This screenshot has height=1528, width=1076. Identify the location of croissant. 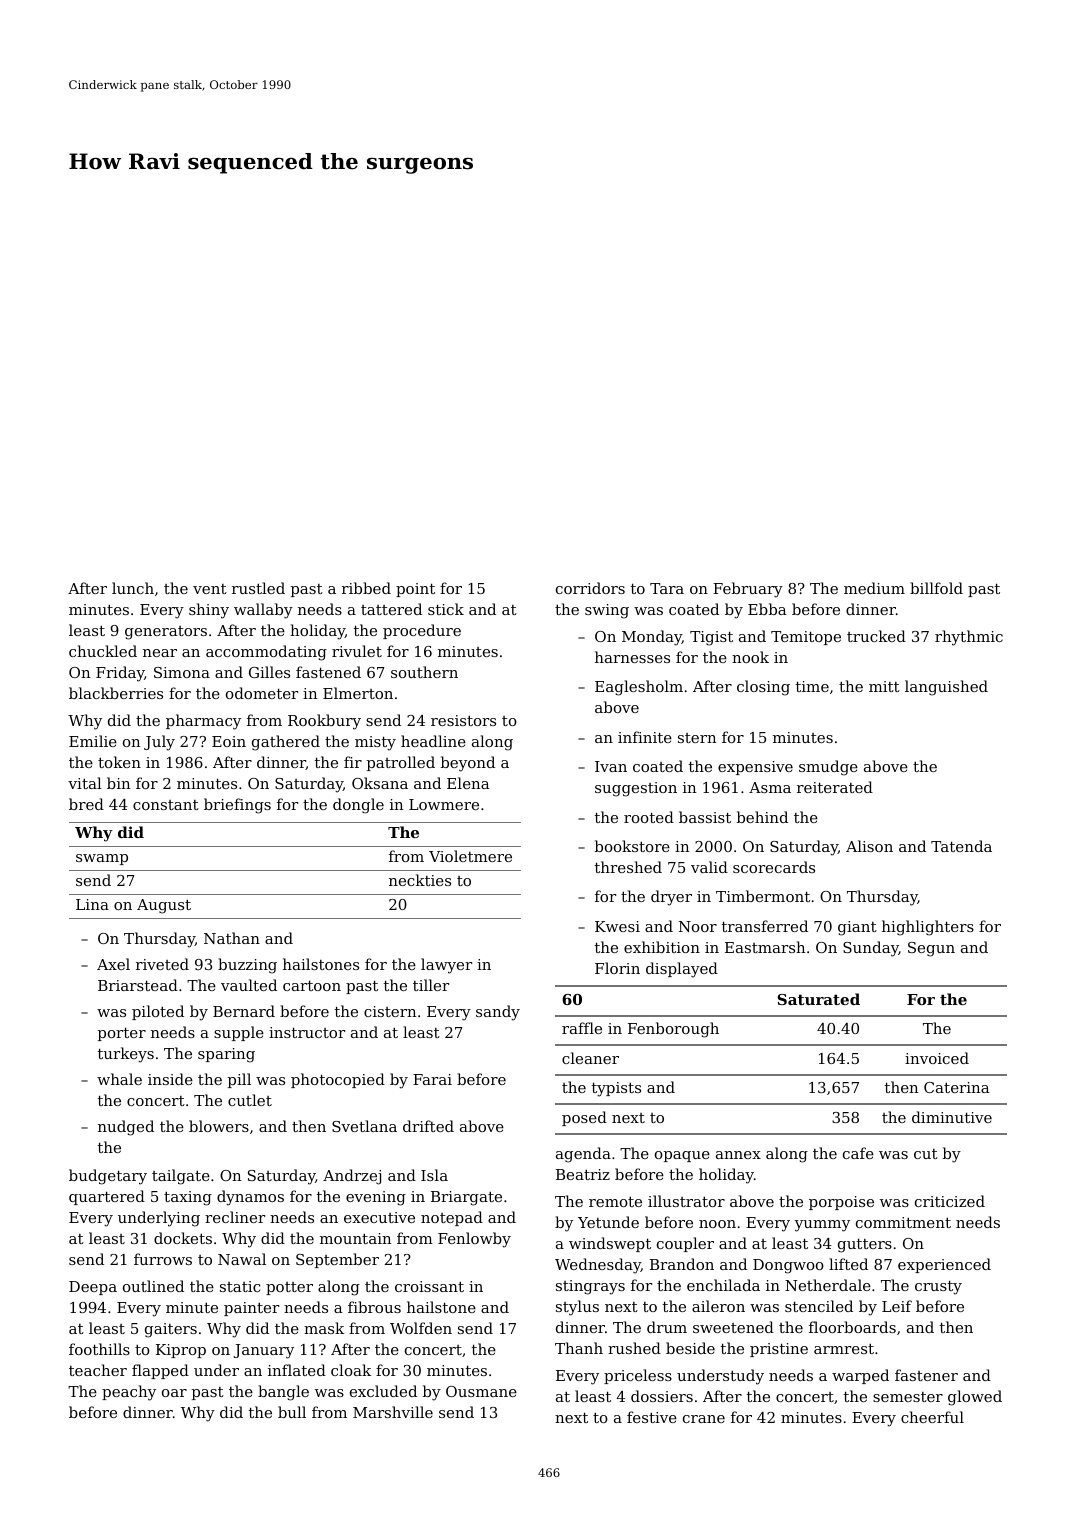
(429, 1286).
